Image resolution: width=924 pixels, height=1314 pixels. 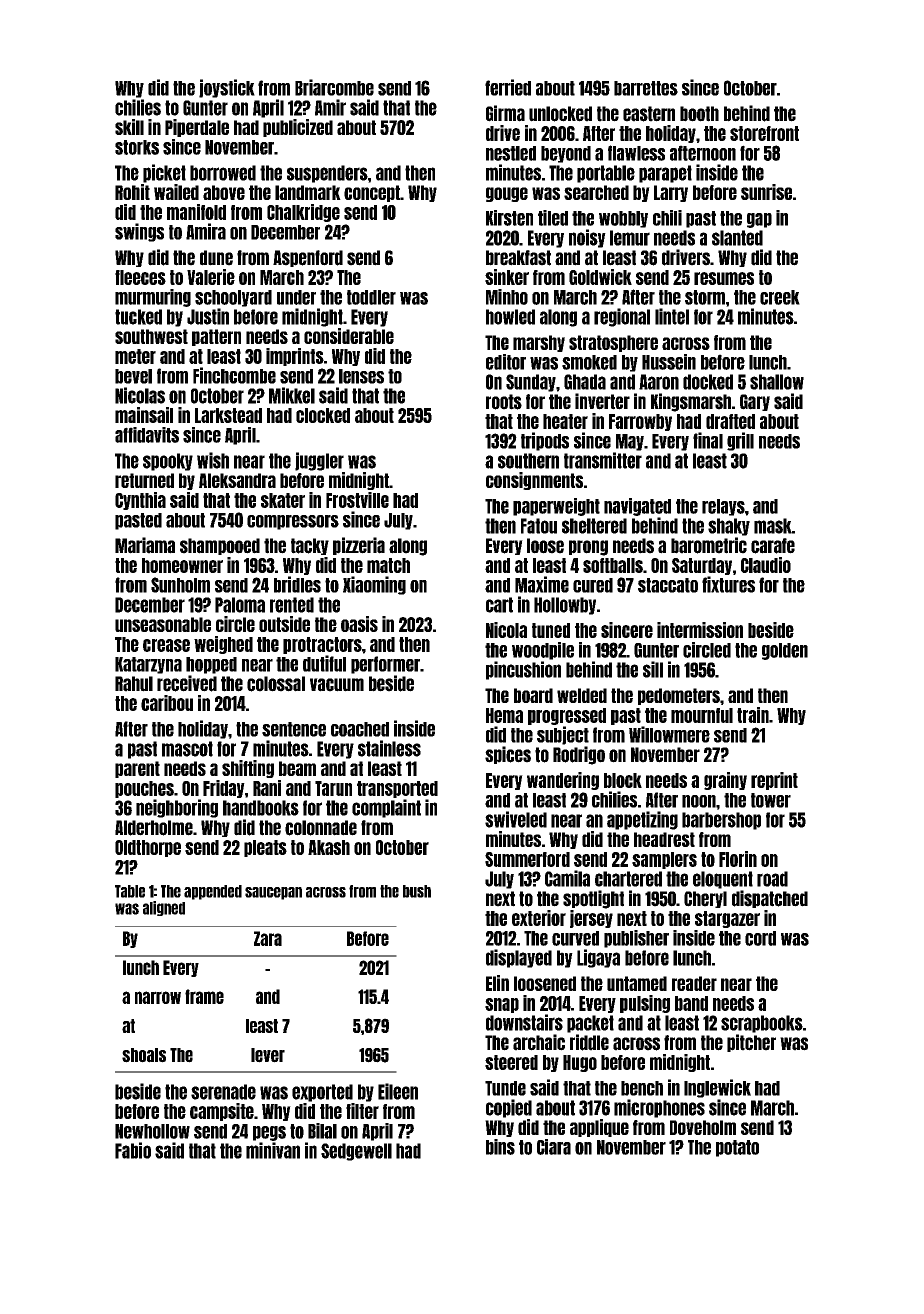 What do you see at coordinates (334, 87) in the screenshot?
I see `Briarcombe` at bounding box center [334, 87].
